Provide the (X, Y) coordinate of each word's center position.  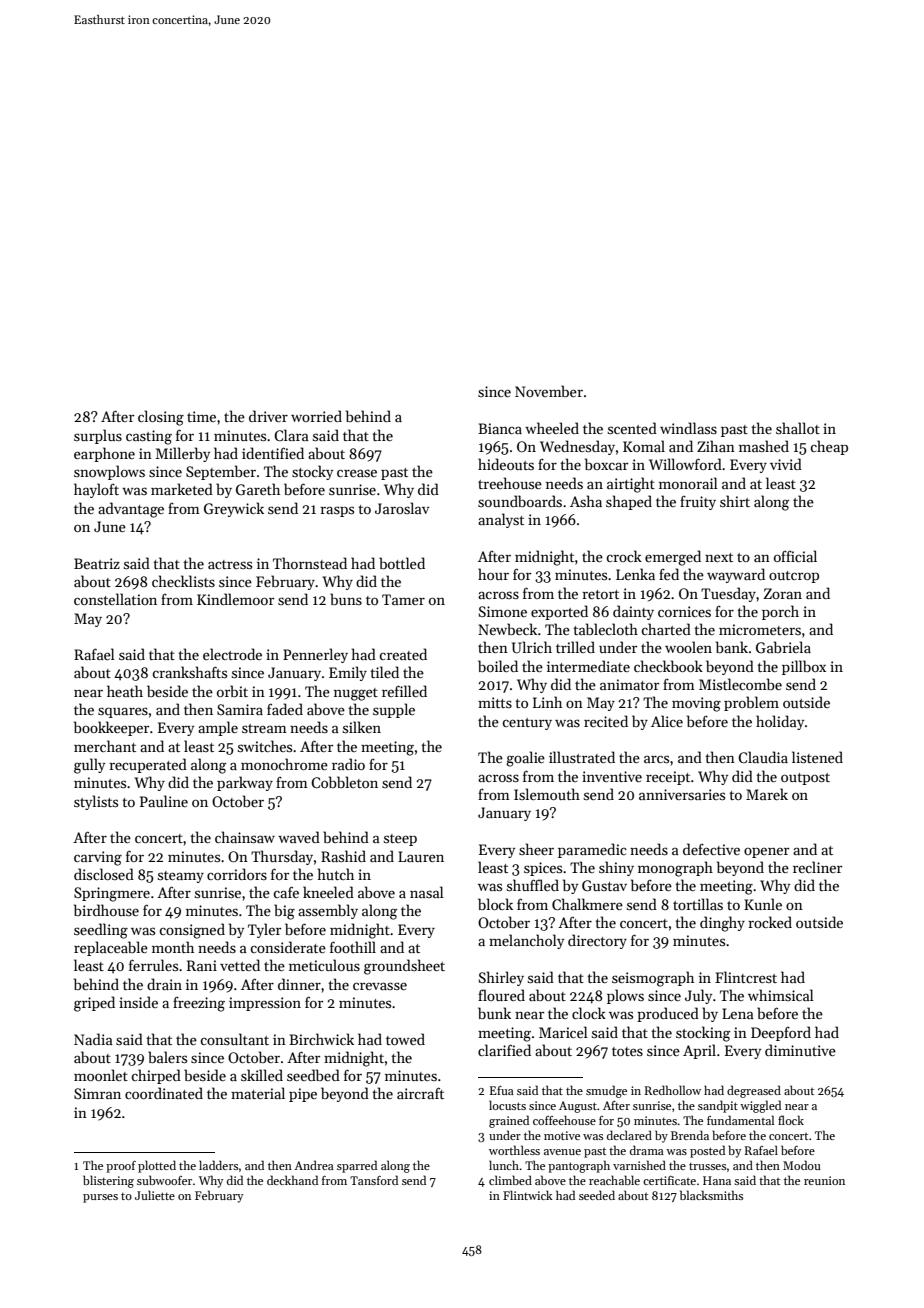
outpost (805, 779)
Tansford (374, 1180)
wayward (736, 575)
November (549, 391)
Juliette (155, 1195)
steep (400, 840)
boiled (498, 666)
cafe (286, 892)
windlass (688, 428)
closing (161, 418)
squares (123, 712)
